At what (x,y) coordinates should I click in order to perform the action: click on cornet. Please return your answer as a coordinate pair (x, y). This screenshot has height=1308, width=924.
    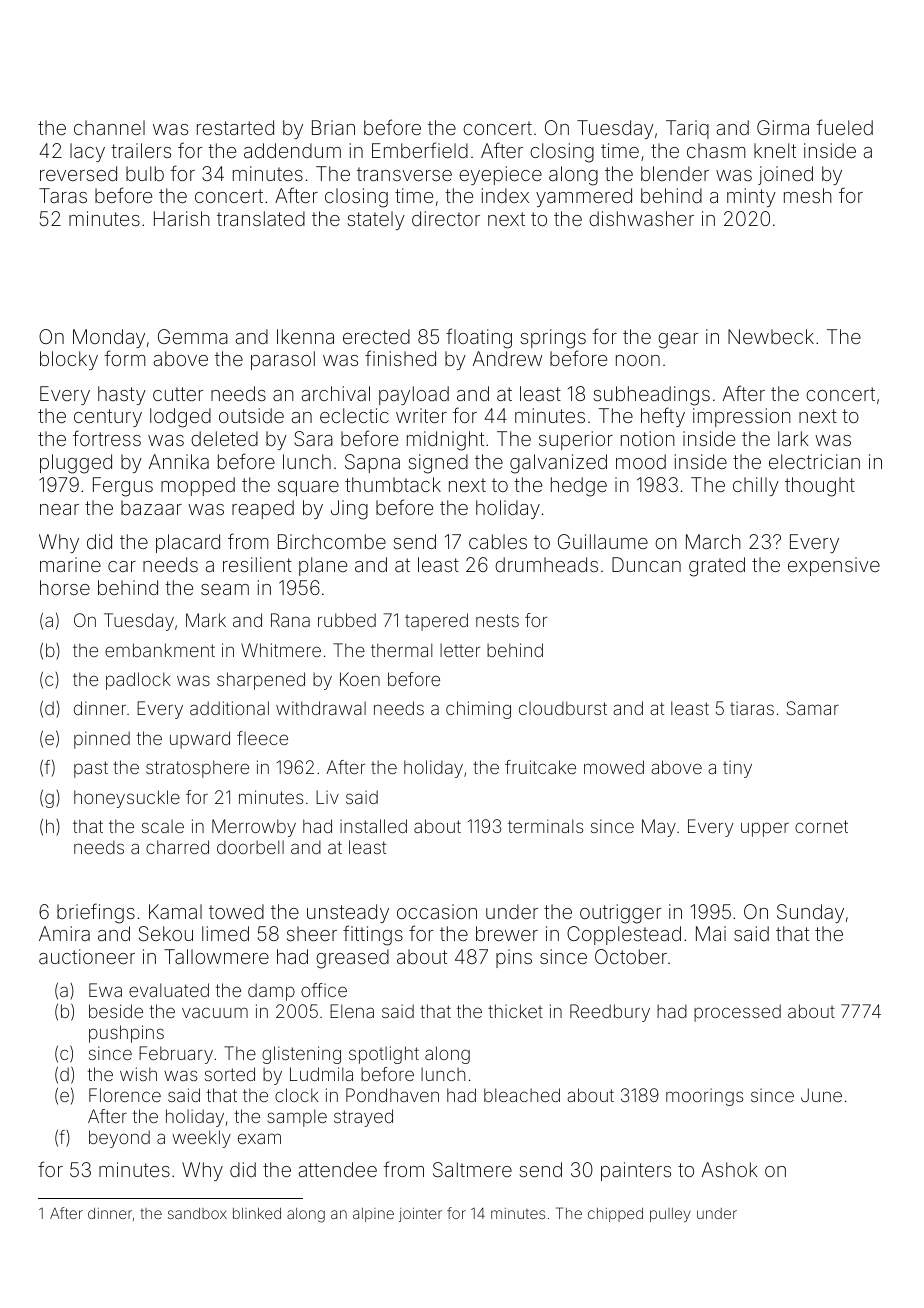
    Looking at the image, I should click on (821, 826).
